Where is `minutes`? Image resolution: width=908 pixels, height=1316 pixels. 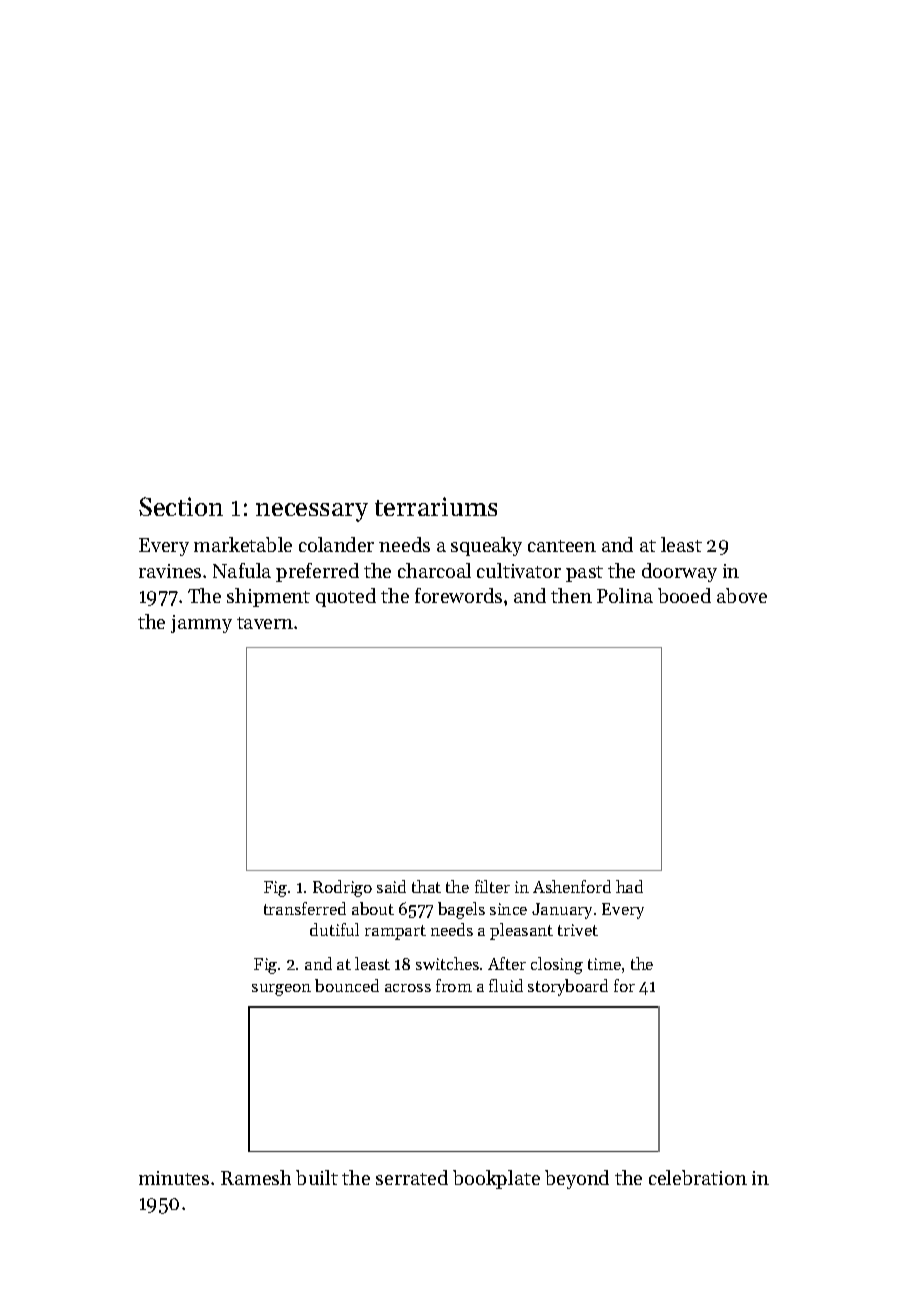
minutes is located at coordinates (174, 1178).
